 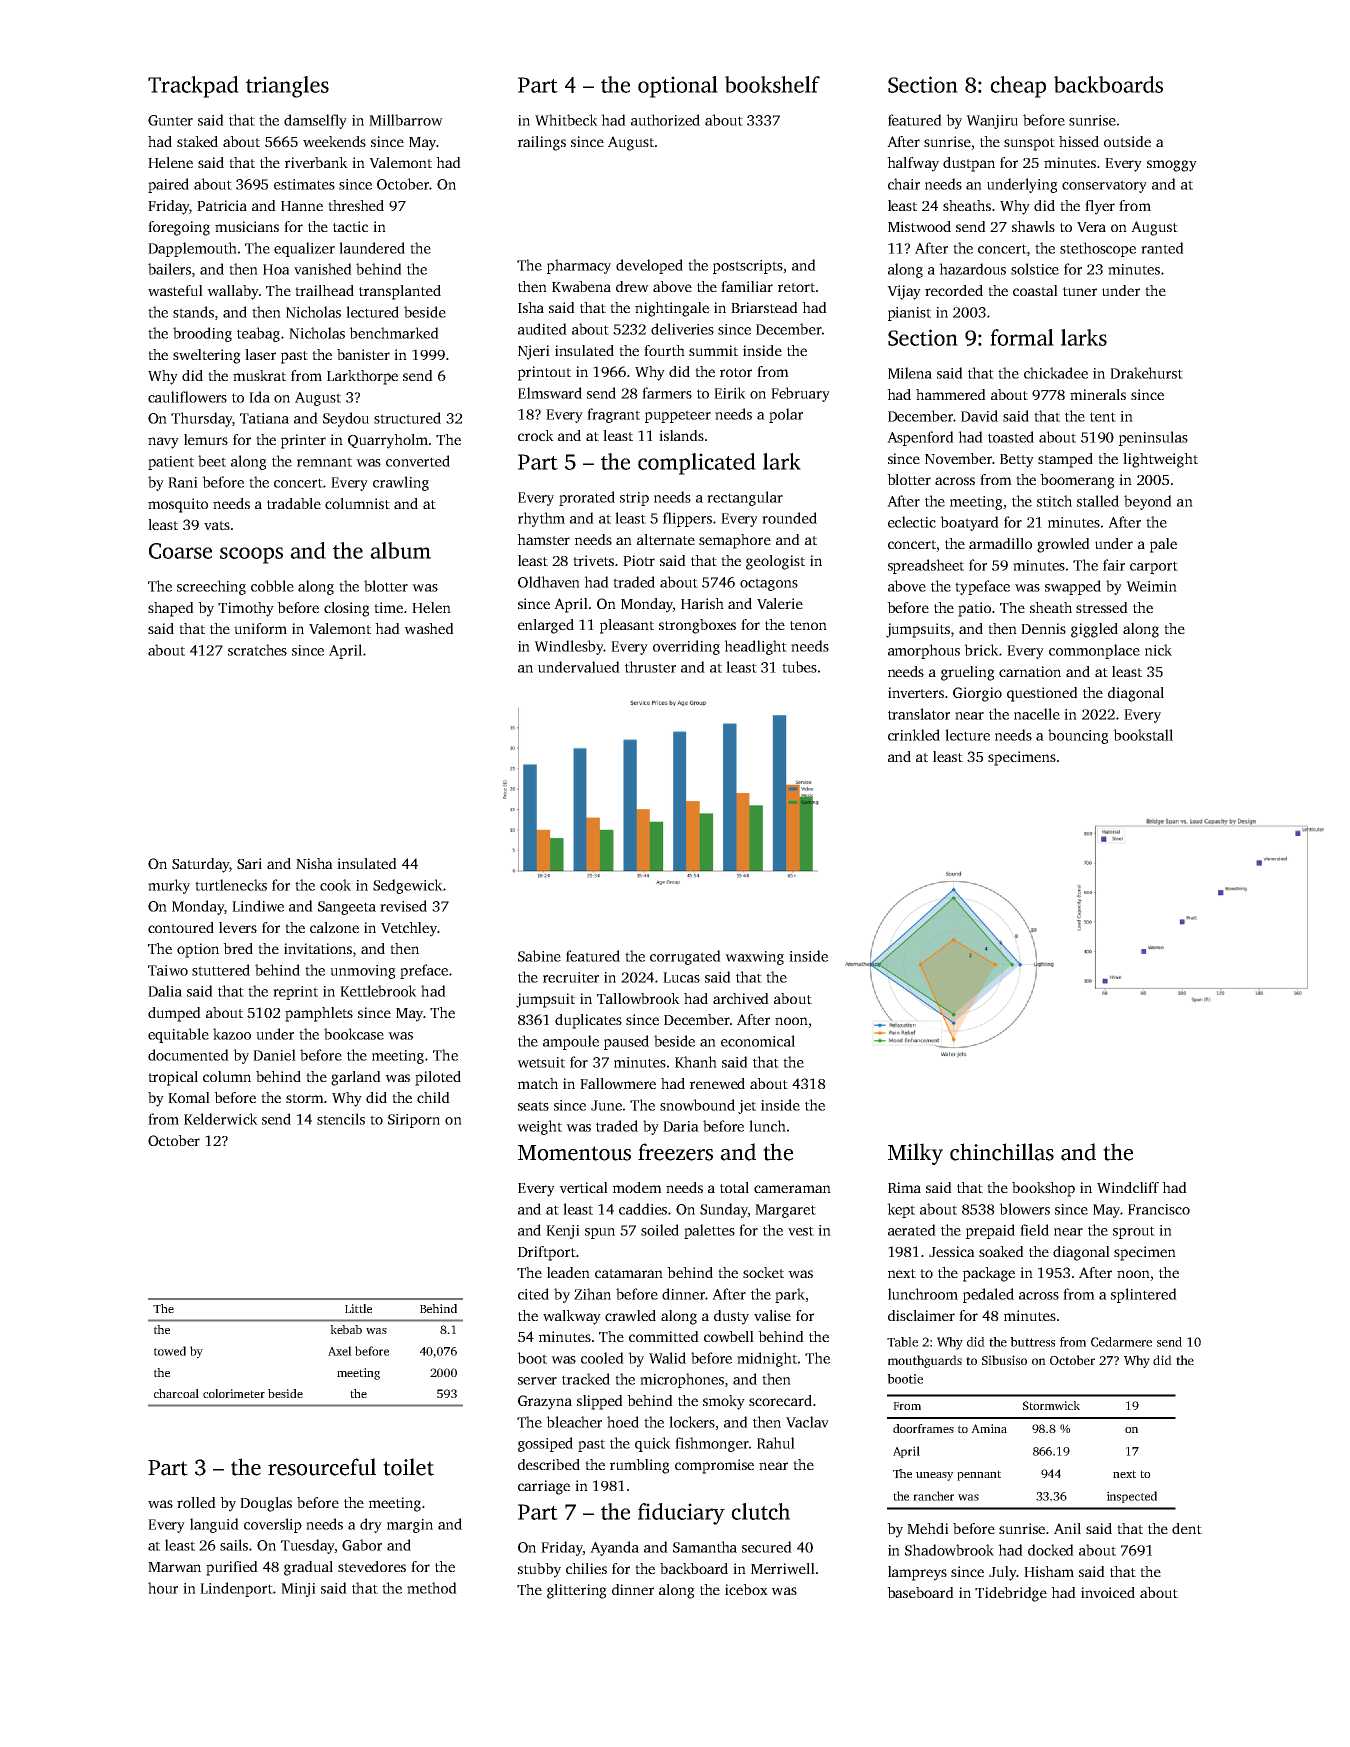 What do you see at coordinates (221, 1119) in the image?
I see `Kelderwick` at bounding box center [221, 1119].
